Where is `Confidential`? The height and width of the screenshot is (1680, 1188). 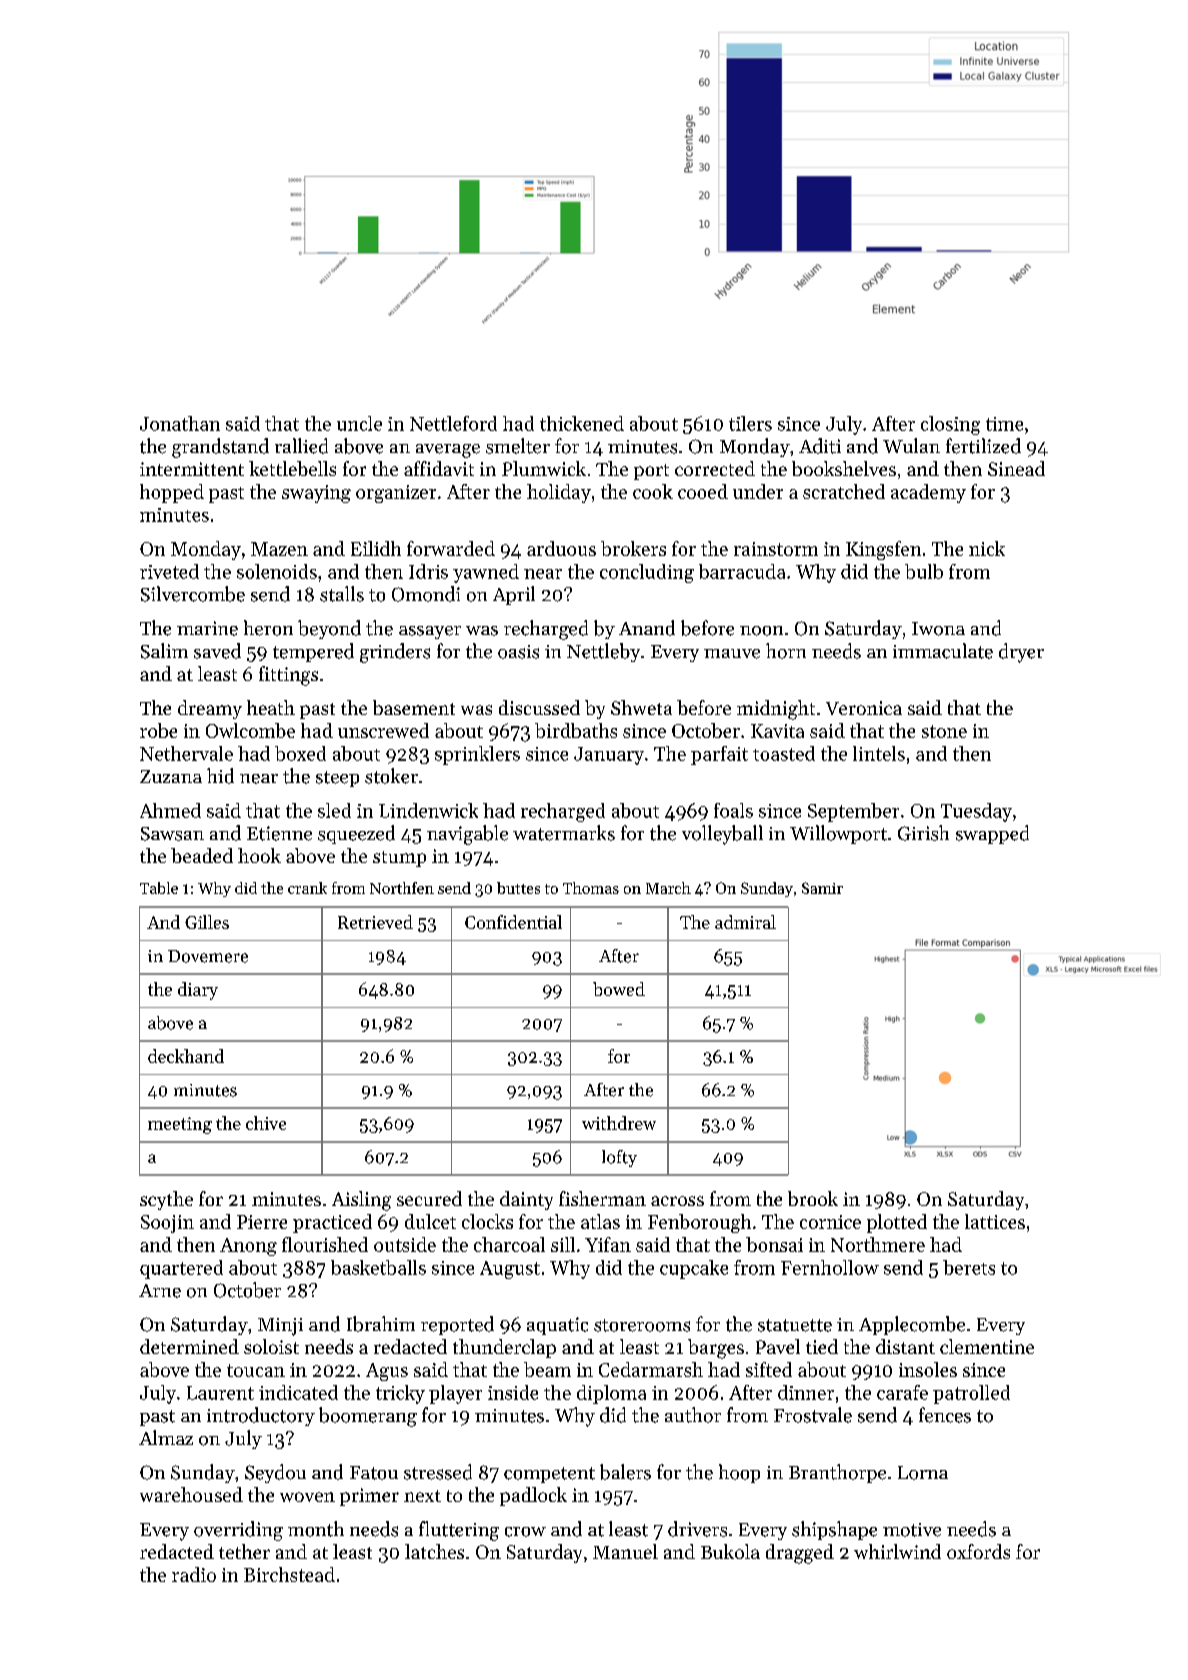 Confidential is located at coordinates (513, 922).
